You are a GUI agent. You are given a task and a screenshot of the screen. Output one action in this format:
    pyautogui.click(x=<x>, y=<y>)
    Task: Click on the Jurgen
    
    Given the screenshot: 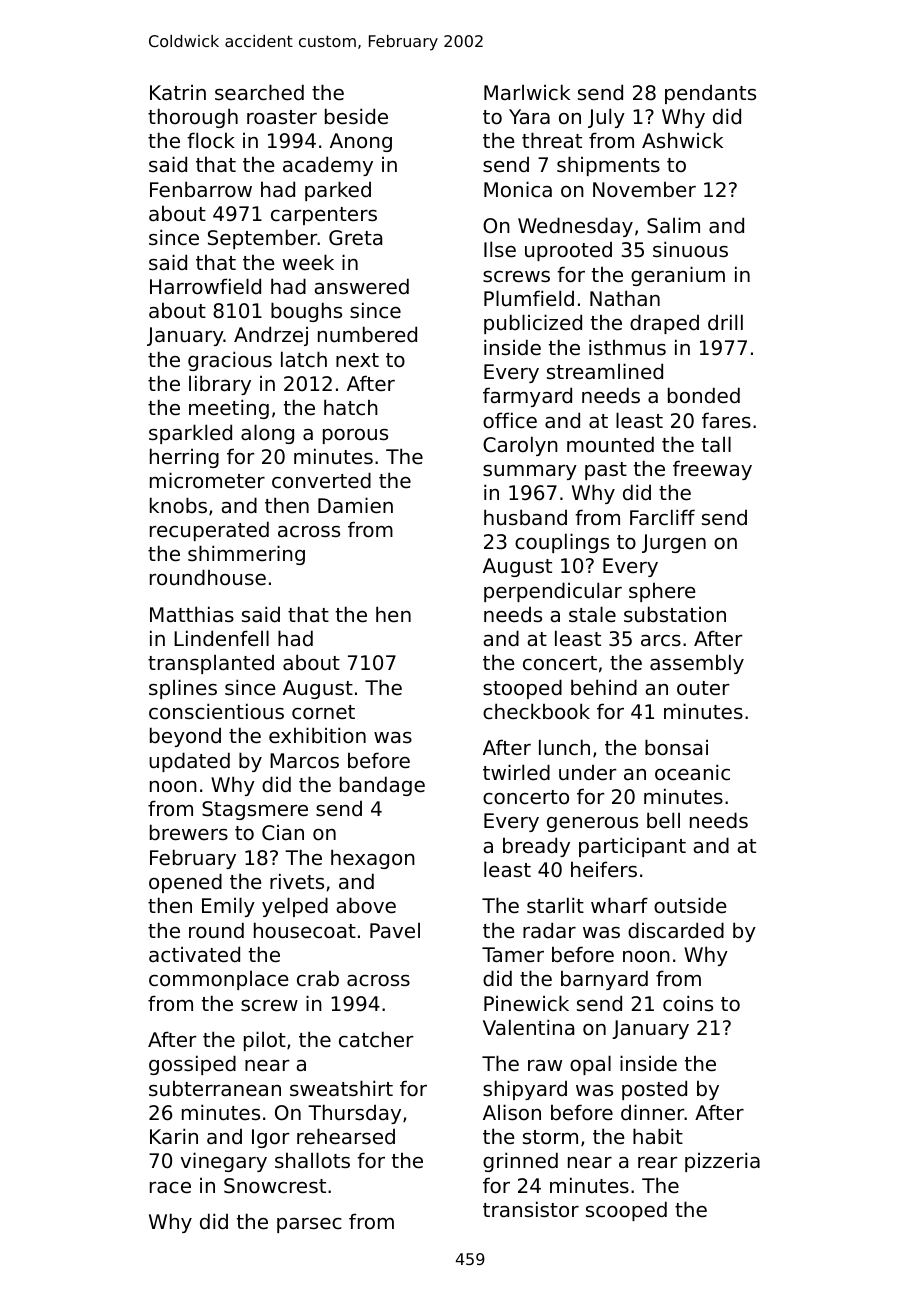 What is the action you would take?
    pyautogui.click(x=674, y=543)
